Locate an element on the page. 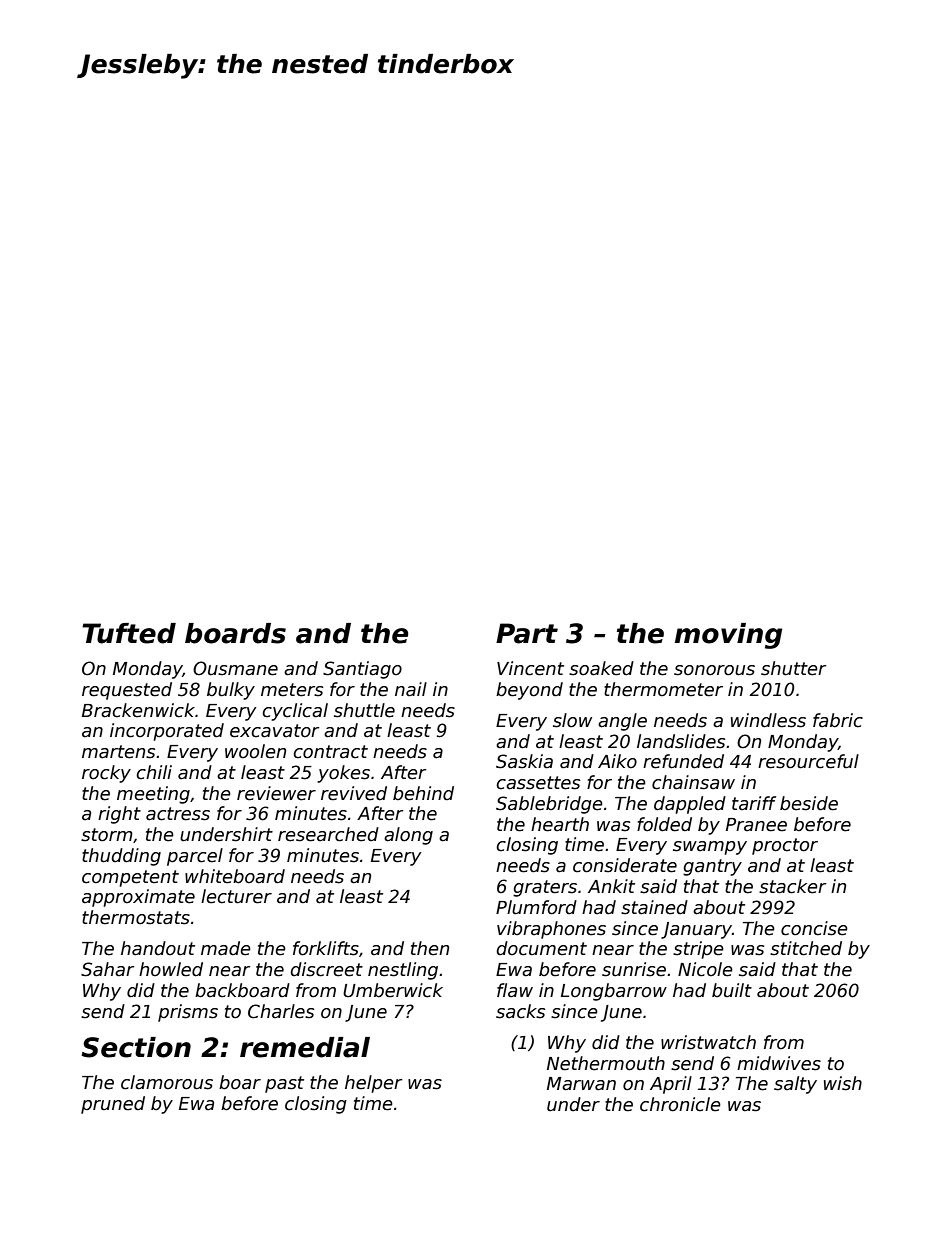  soaked is located at coordinates (601, 668).
